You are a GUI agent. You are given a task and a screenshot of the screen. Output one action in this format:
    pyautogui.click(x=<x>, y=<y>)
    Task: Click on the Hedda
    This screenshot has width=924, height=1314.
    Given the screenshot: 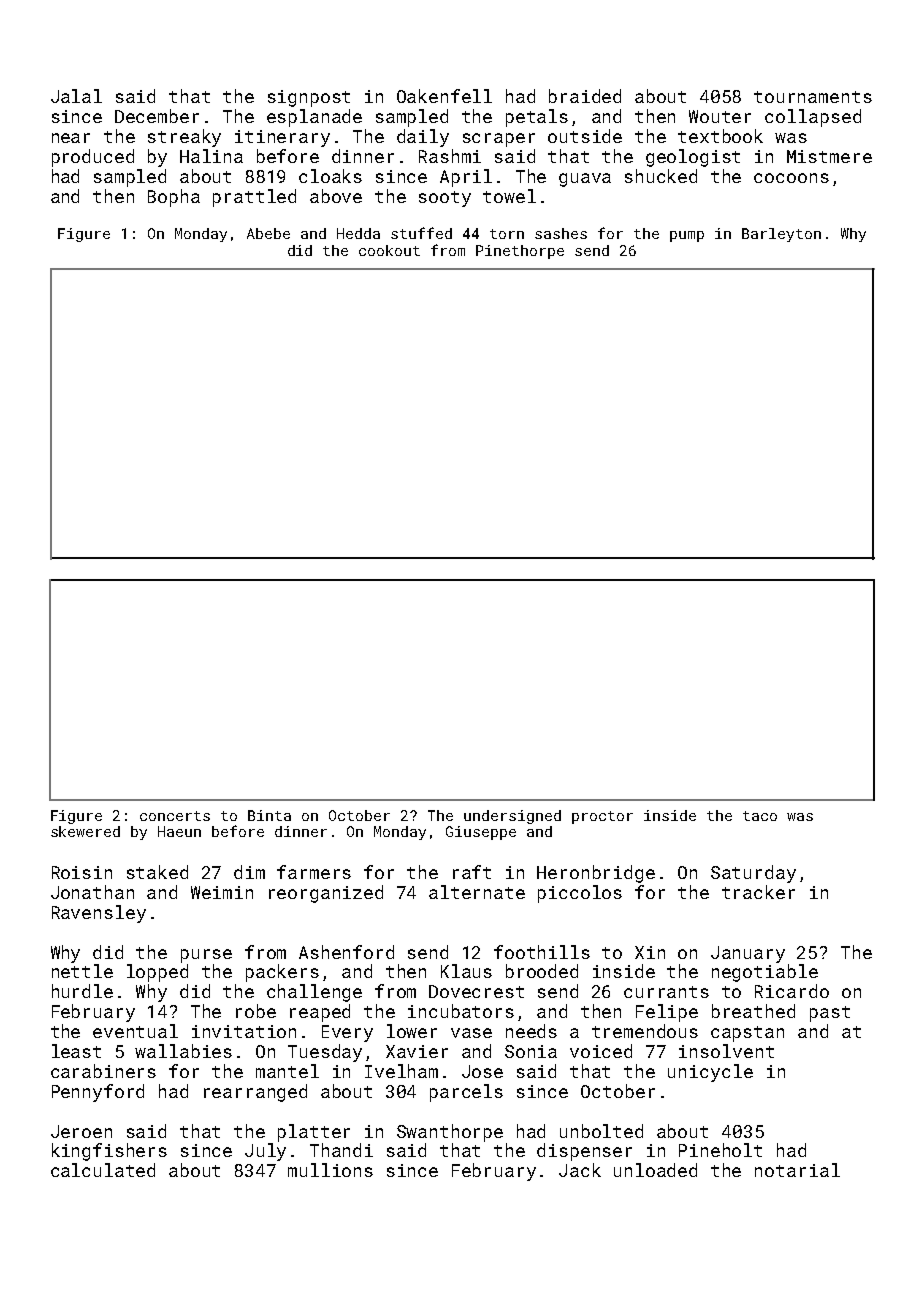 What is the action you would take?
    pyautogui.click(x=358, y=233)
